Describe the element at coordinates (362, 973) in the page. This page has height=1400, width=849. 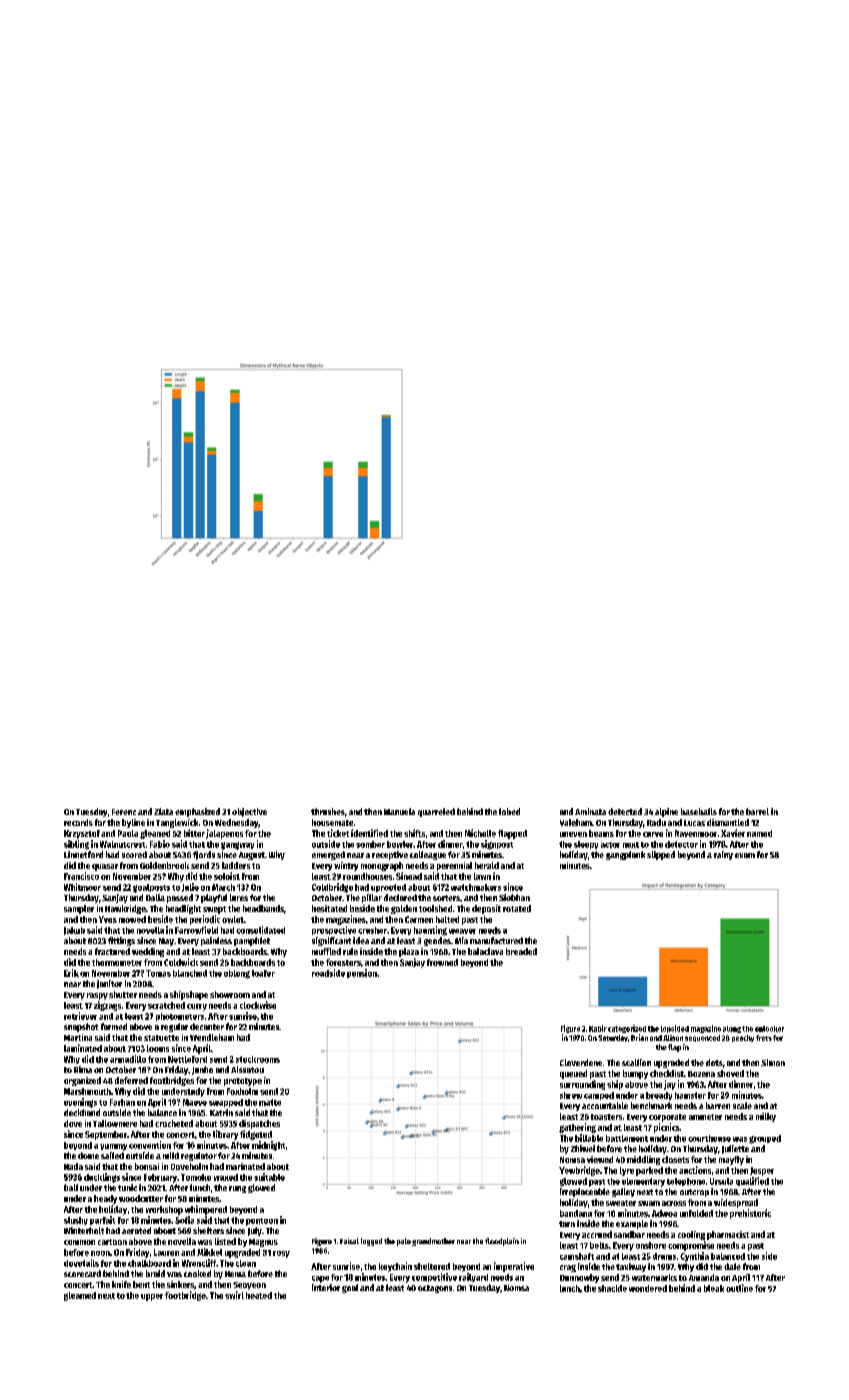
I see `pension` at that location.
